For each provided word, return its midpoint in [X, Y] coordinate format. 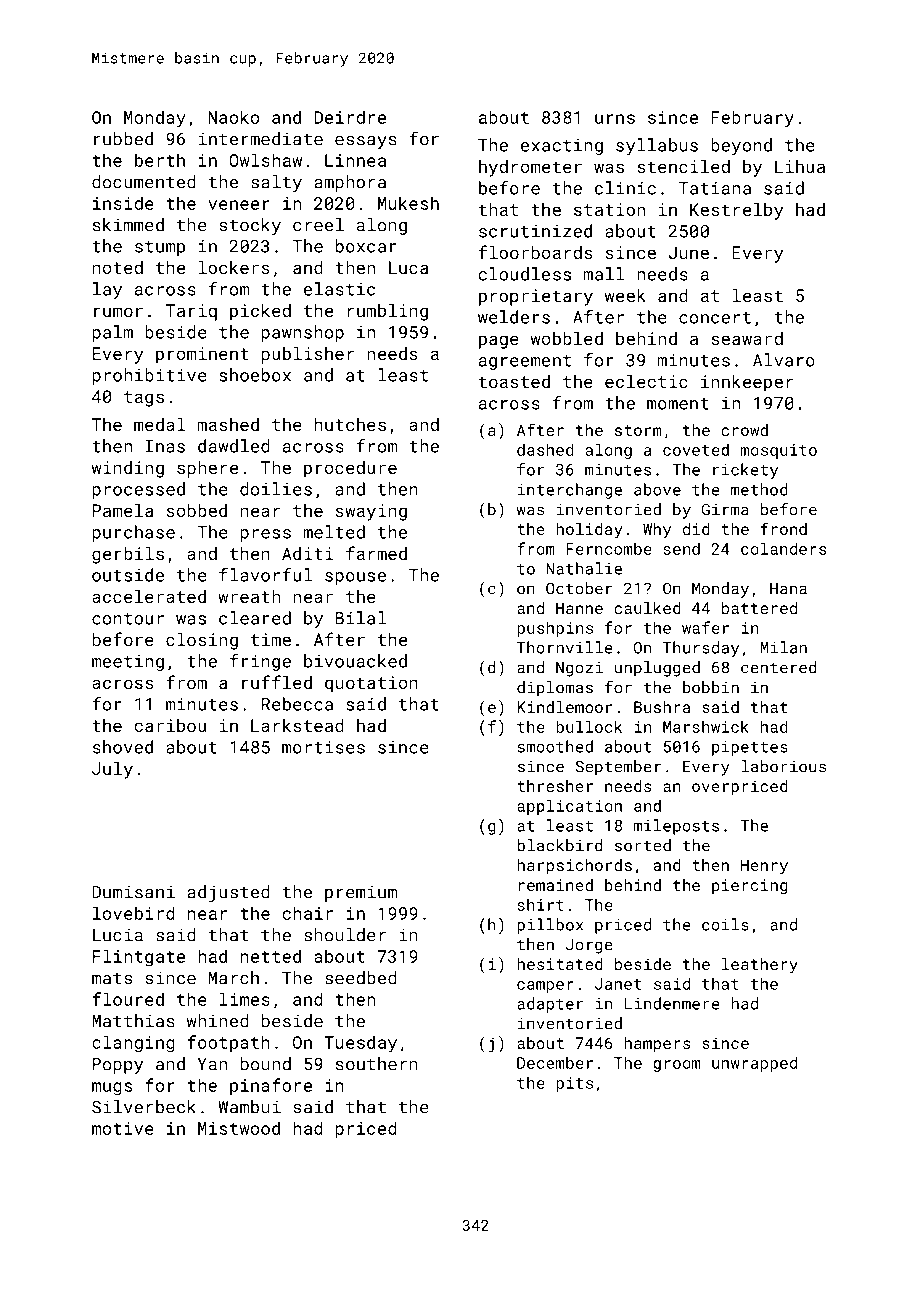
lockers [234, 267]
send [682, 548]
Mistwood [239, 1128]
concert [715, 318]
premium [361, 893]
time [271, 639]
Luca [408, 267]
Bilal [361, 618]
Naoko [233, 117]
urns [615, 119]
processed [138, 490]
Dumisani [133, 892]
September [618, 768]
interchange [570, 491]
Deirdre [350, 117]
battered [759, 608]
